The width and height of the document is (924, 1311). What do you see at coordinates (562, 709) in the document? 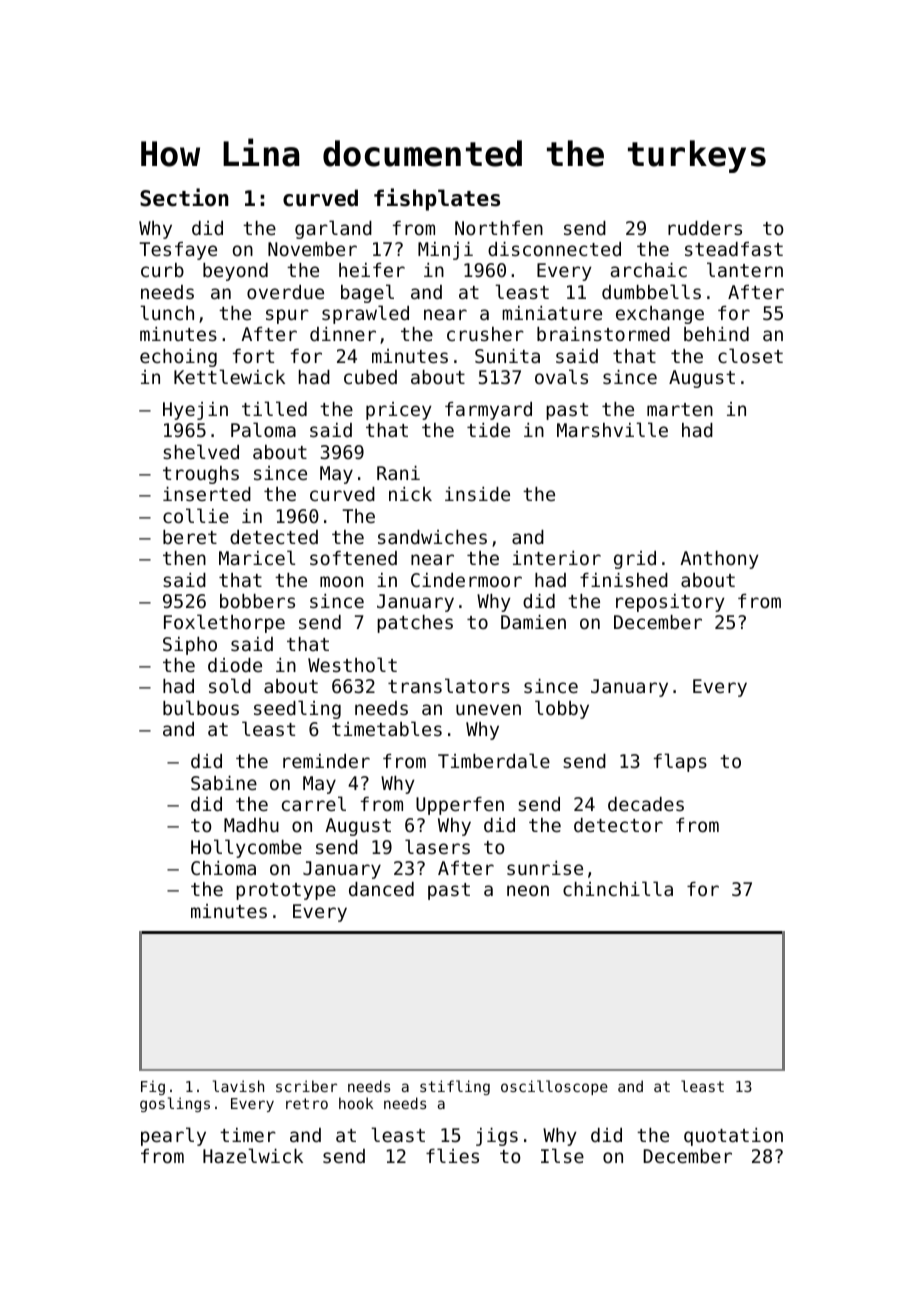
I see `lobby` at bounding box center [562, 709].
